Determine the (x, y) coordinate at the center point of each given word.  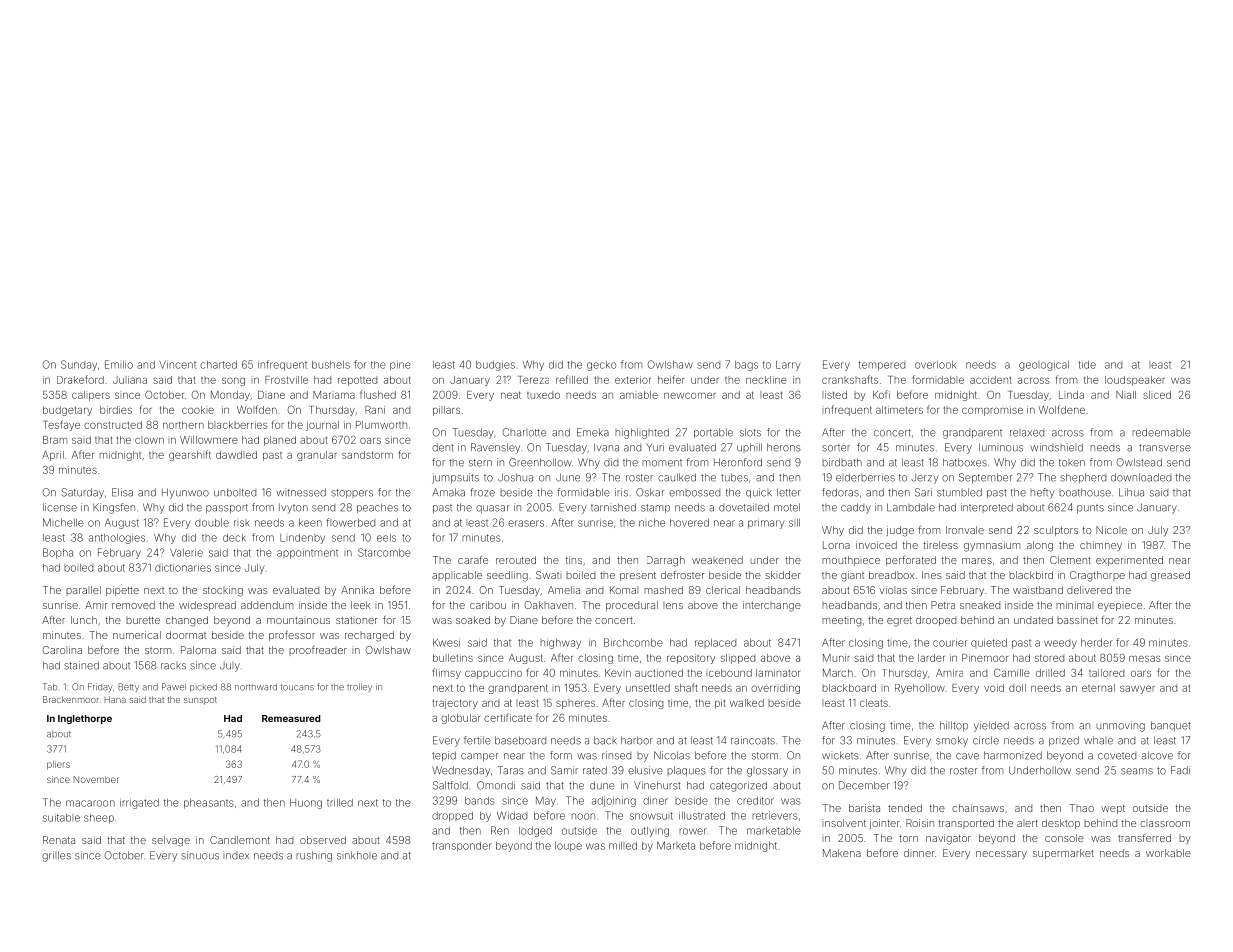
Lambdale (911, 507)
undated (1033, 620)
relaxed (1027, 433)
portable (713, 433)
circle (986, 740)
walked (747, 703)
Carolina (62, 650)
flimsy (447, 673)
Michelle (63, 522)
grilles (56, 856)
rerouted (516, 560)
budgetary (67, 411)
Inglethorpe (85, 719)
